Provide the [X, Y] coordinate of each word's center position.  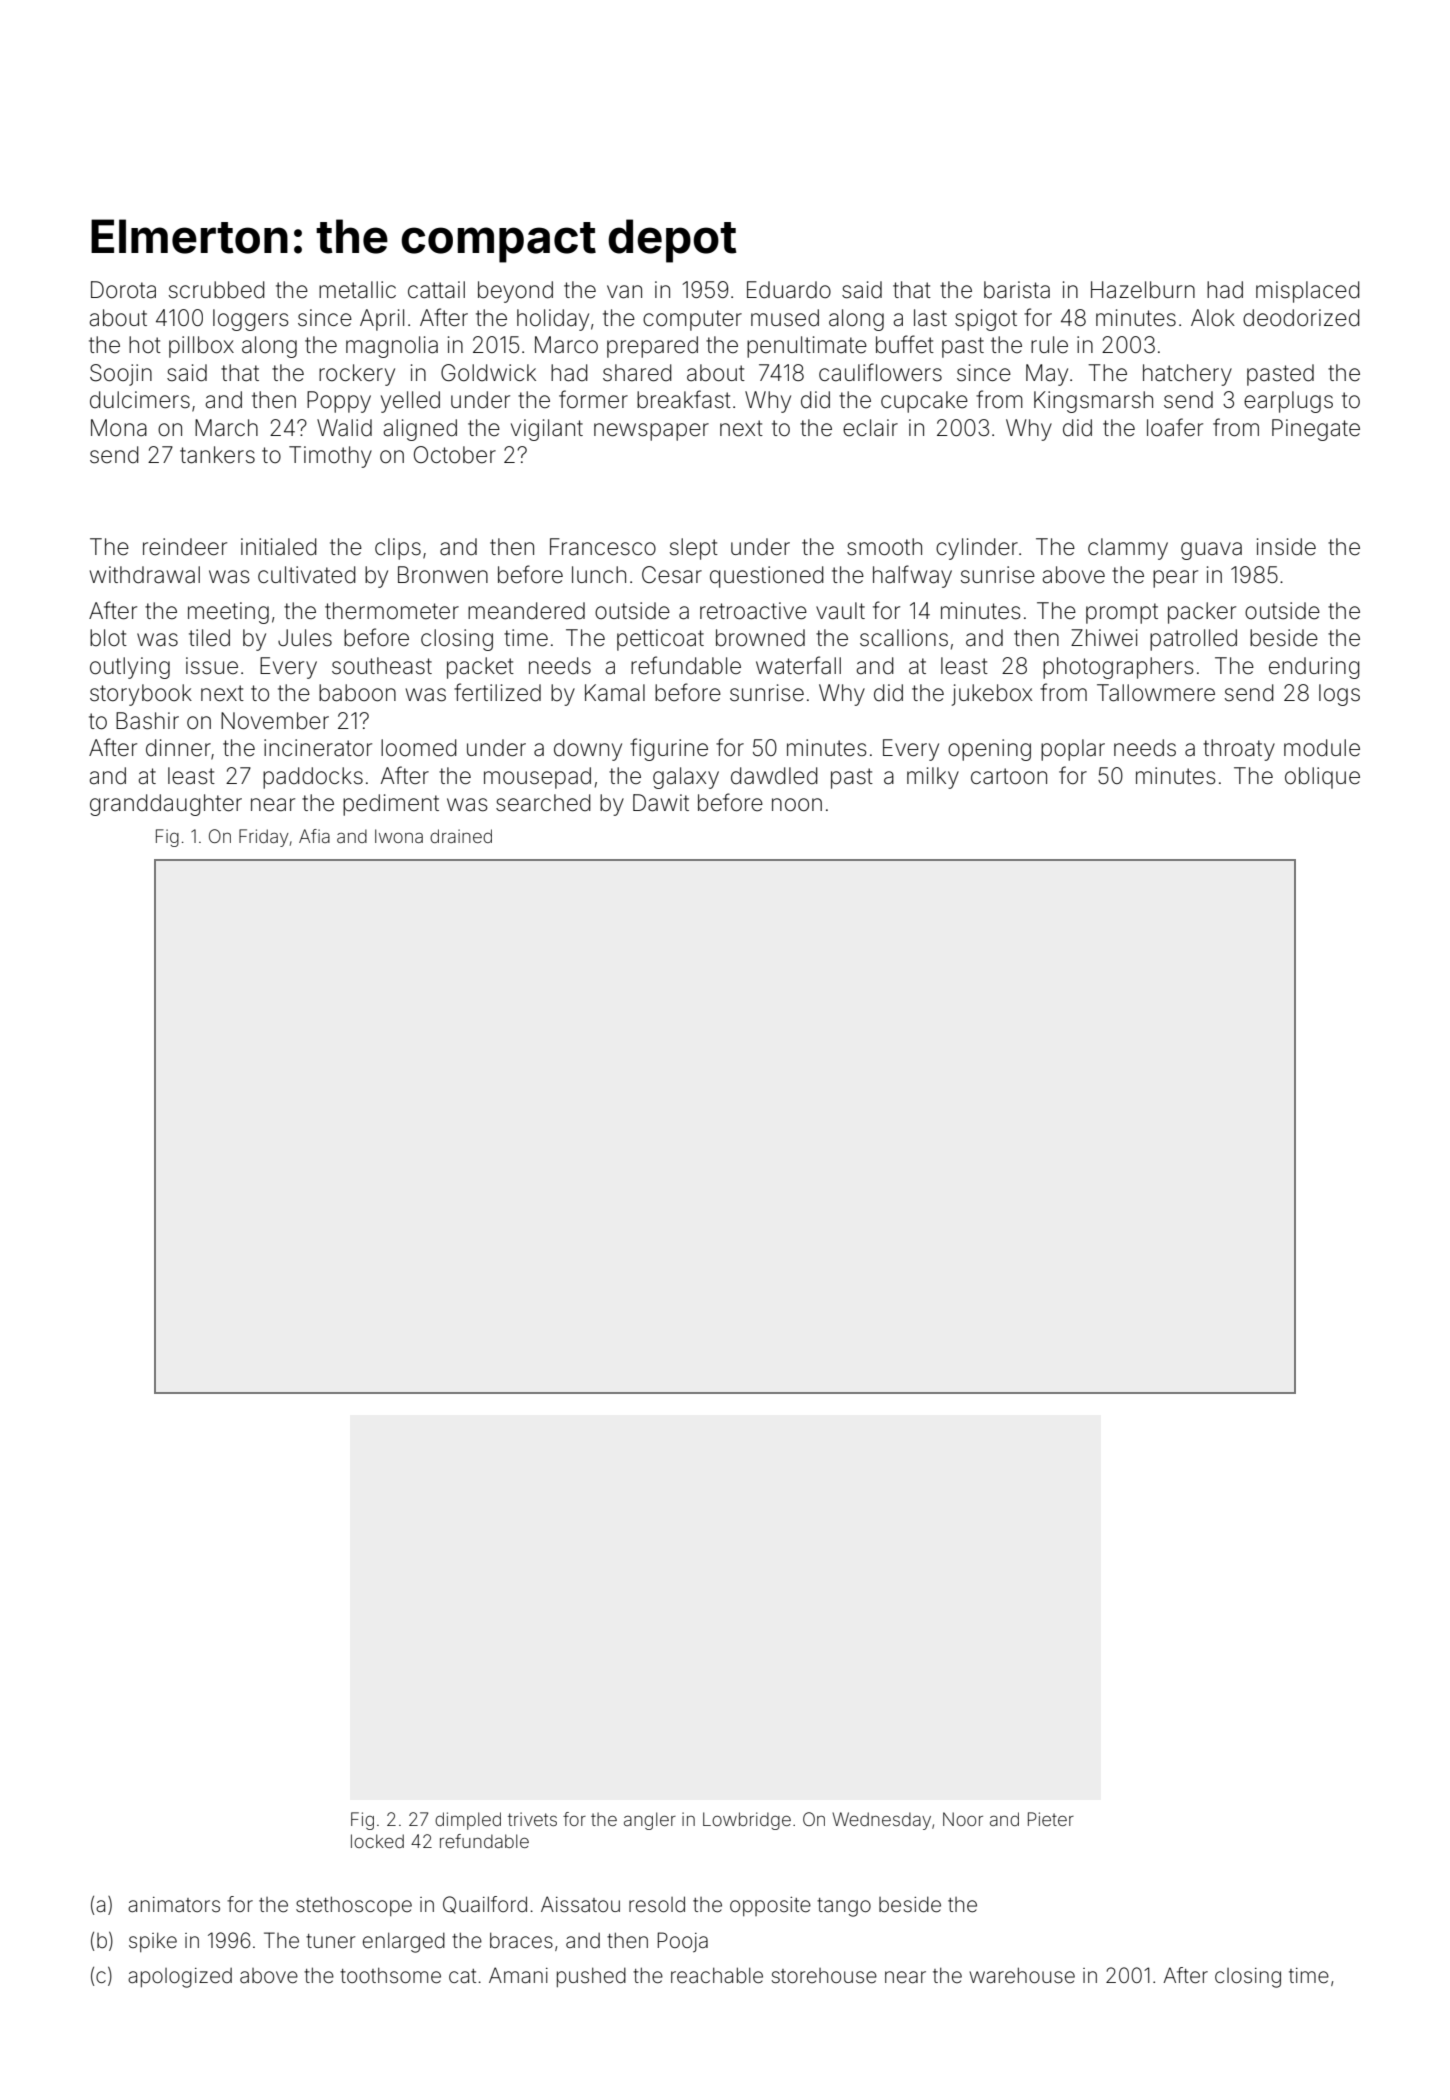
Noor [963, 1819]
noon [797, 805]
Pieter [1051, 1819]
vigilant [547, 430]
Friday [264, 838]
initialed [279, 547]
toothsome [390, 1975]
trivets [532, 1819]
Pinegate [1316, 430]
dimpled [468, 1821]
